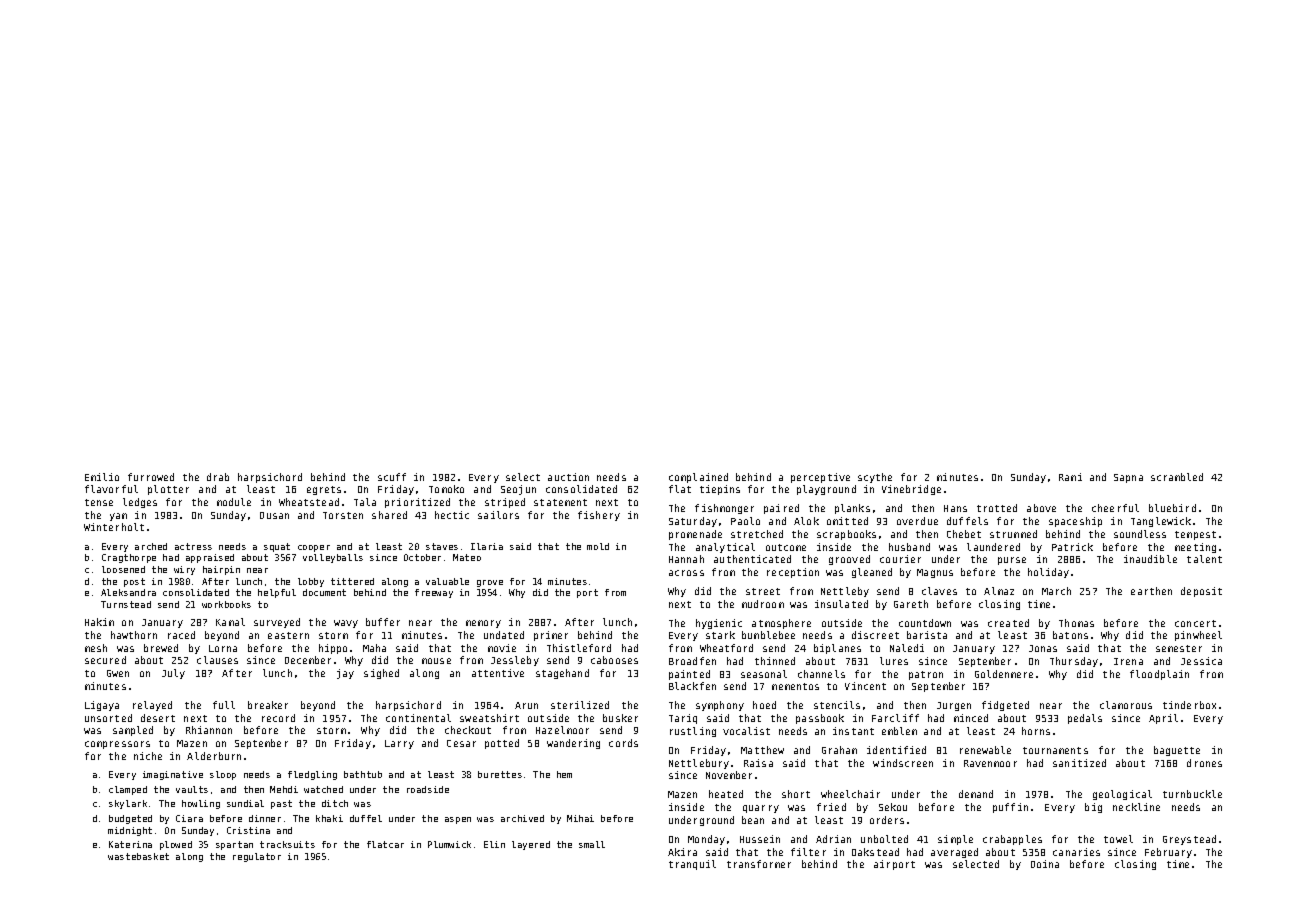 This page has height=924, width=1308. I want to click on sampled, so click(133, 731).
